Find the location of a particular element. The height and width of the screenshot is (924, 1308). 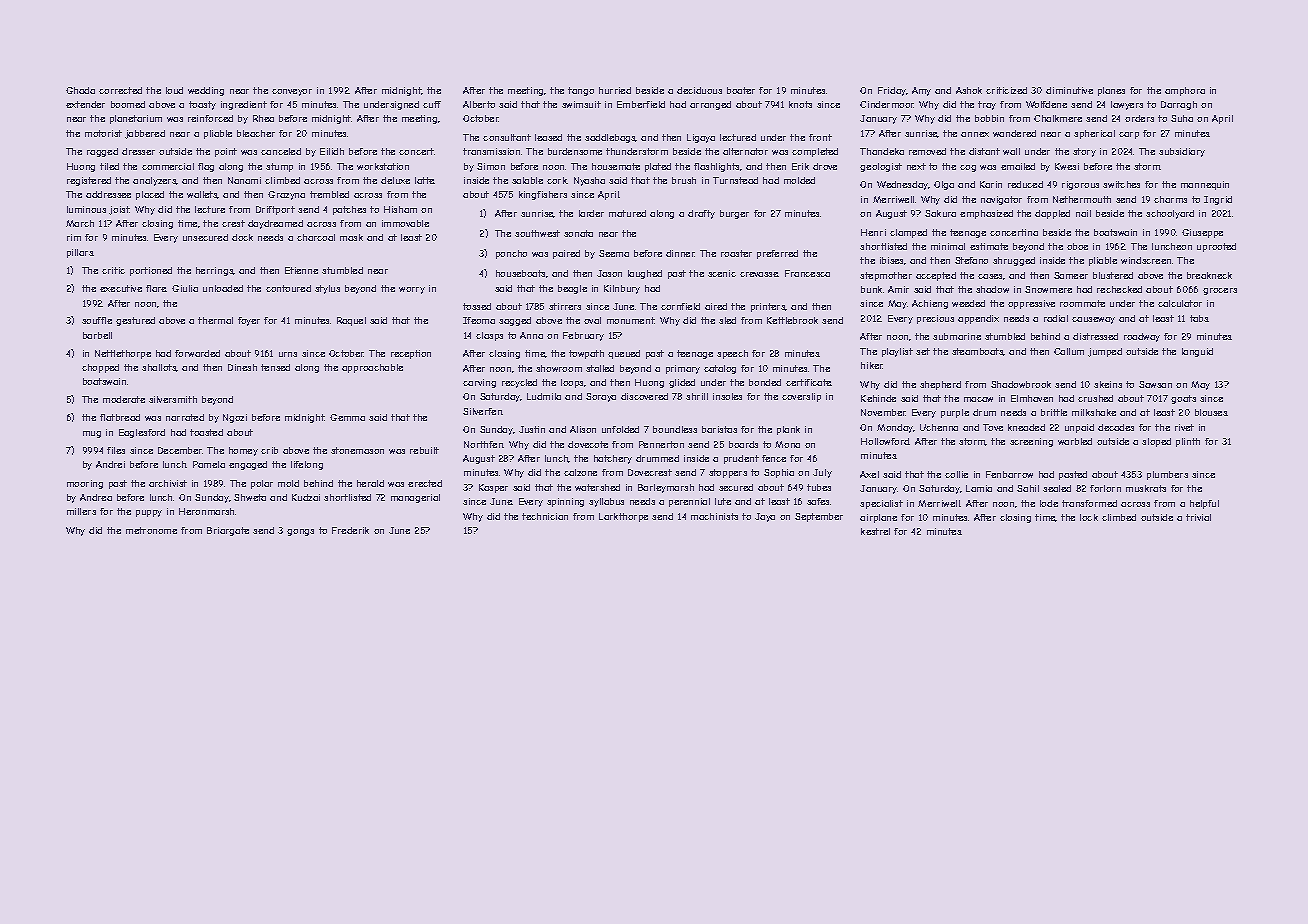

tango is located at coordinates (581, 91).
